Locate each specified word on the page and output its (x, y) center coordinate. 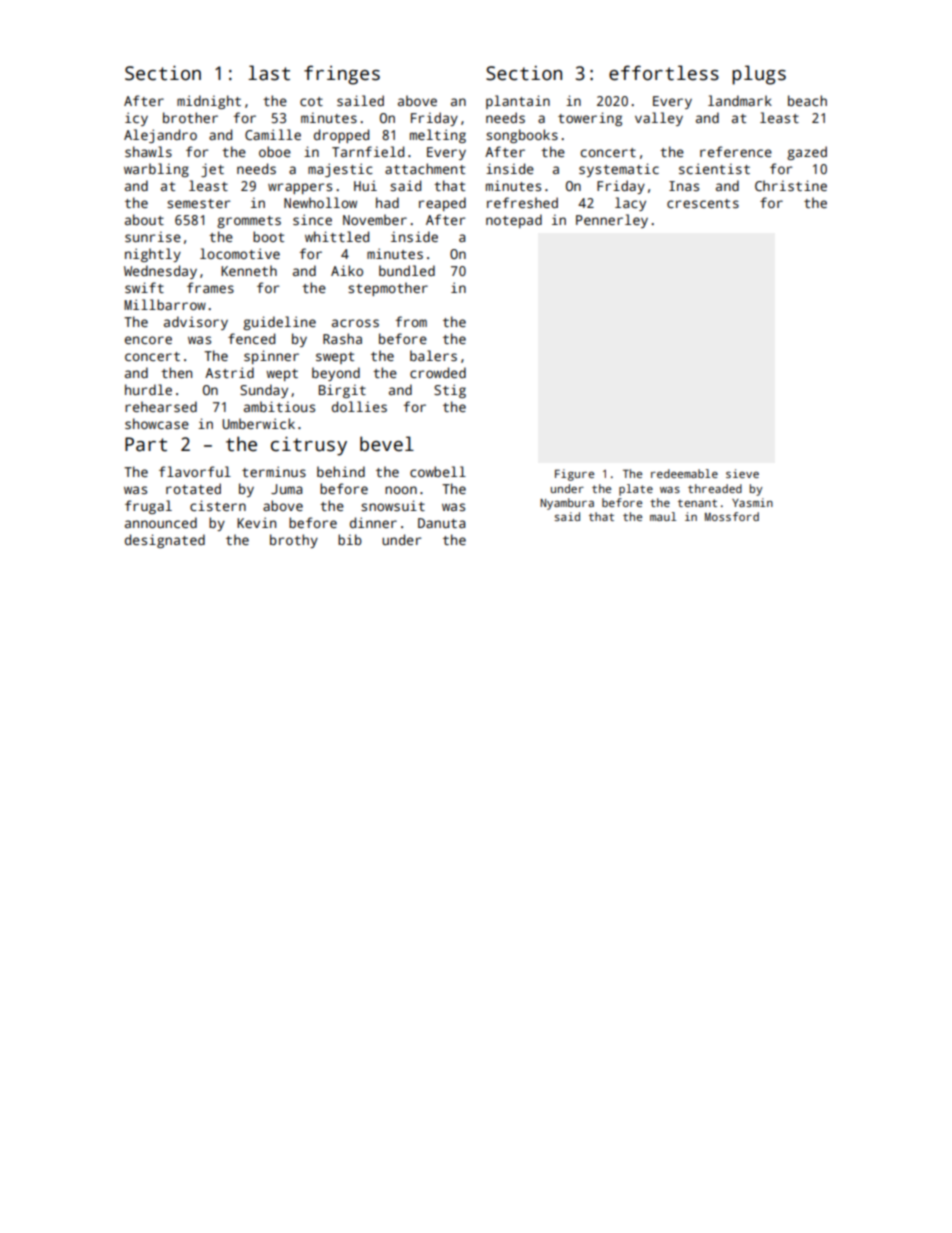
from (411, 321)
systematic (619, 170)
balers (433, 355)
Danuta (441, 523)
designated (165, 541)
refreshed (522, 202)
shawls (148, 151)
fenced (251, 338)
